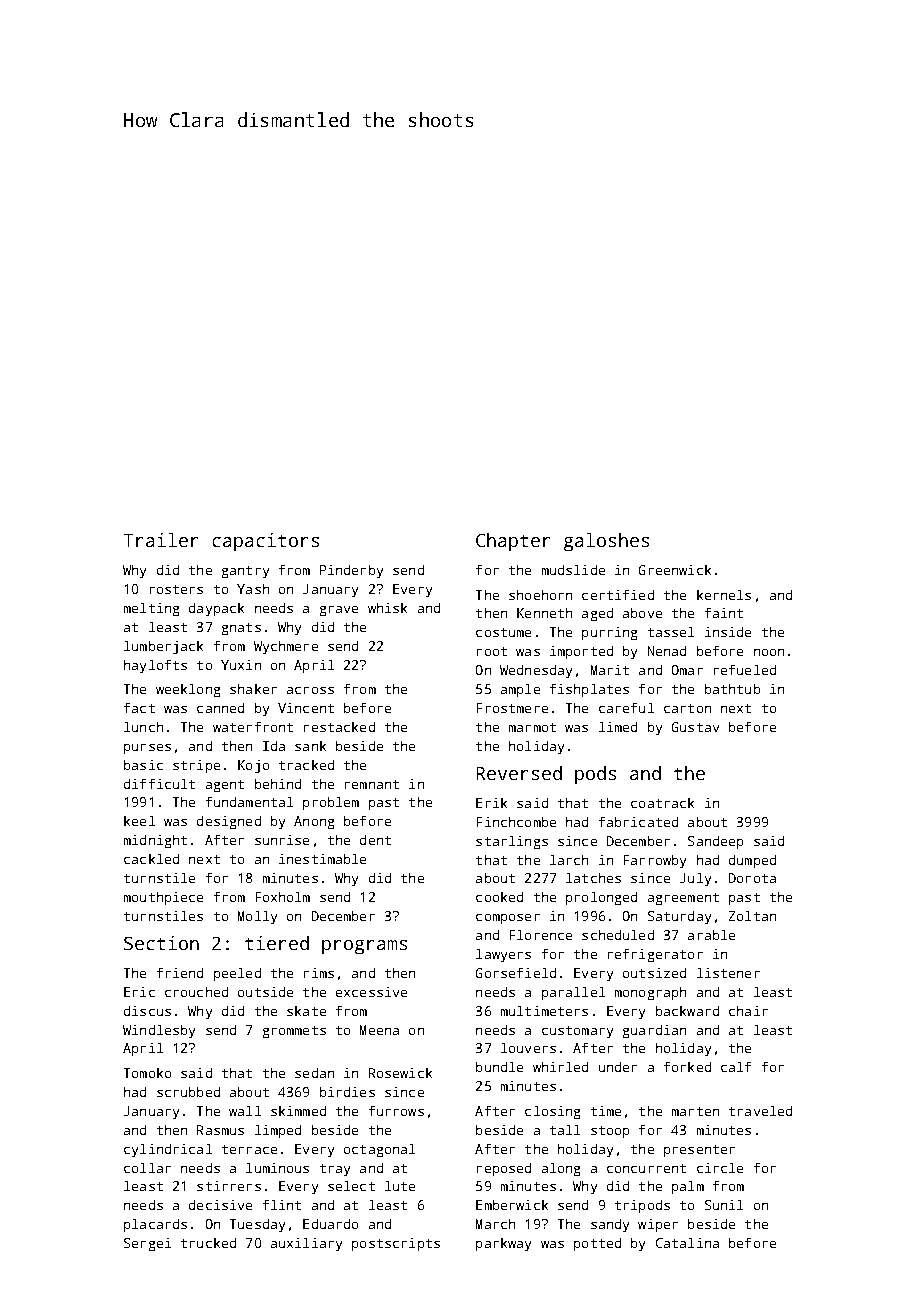 The height and width of the page is (1308, 924). I want to click on Tuesday, so click(257, 1225).
